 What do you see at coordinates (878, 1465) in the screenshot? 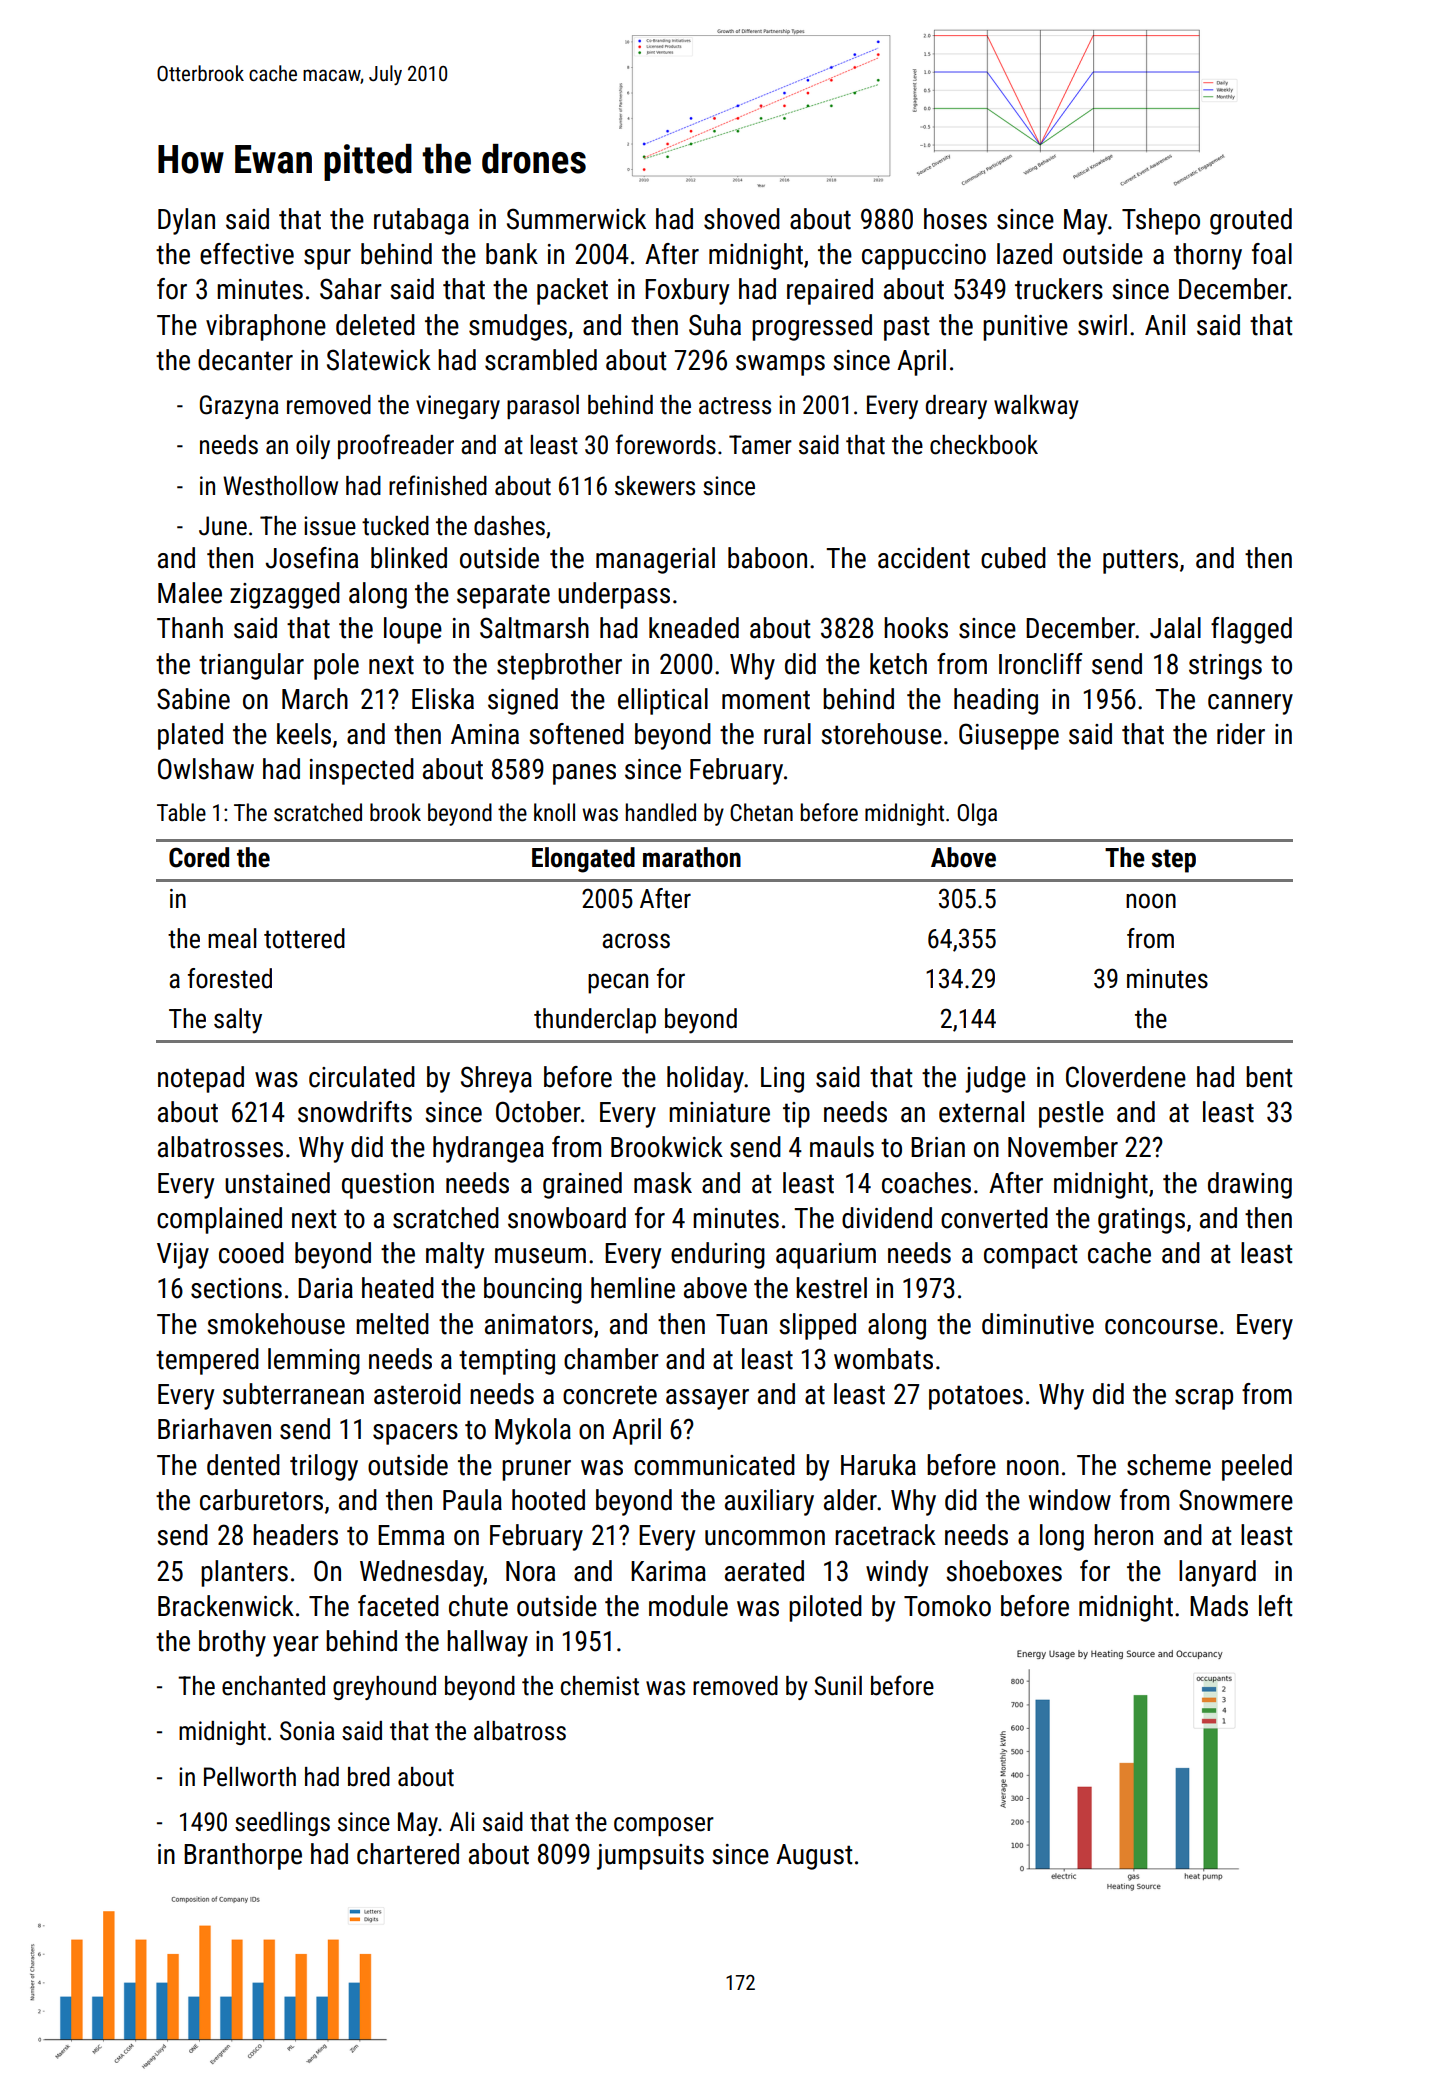
I see `Haruka` at bounding box center [878, 1465].
